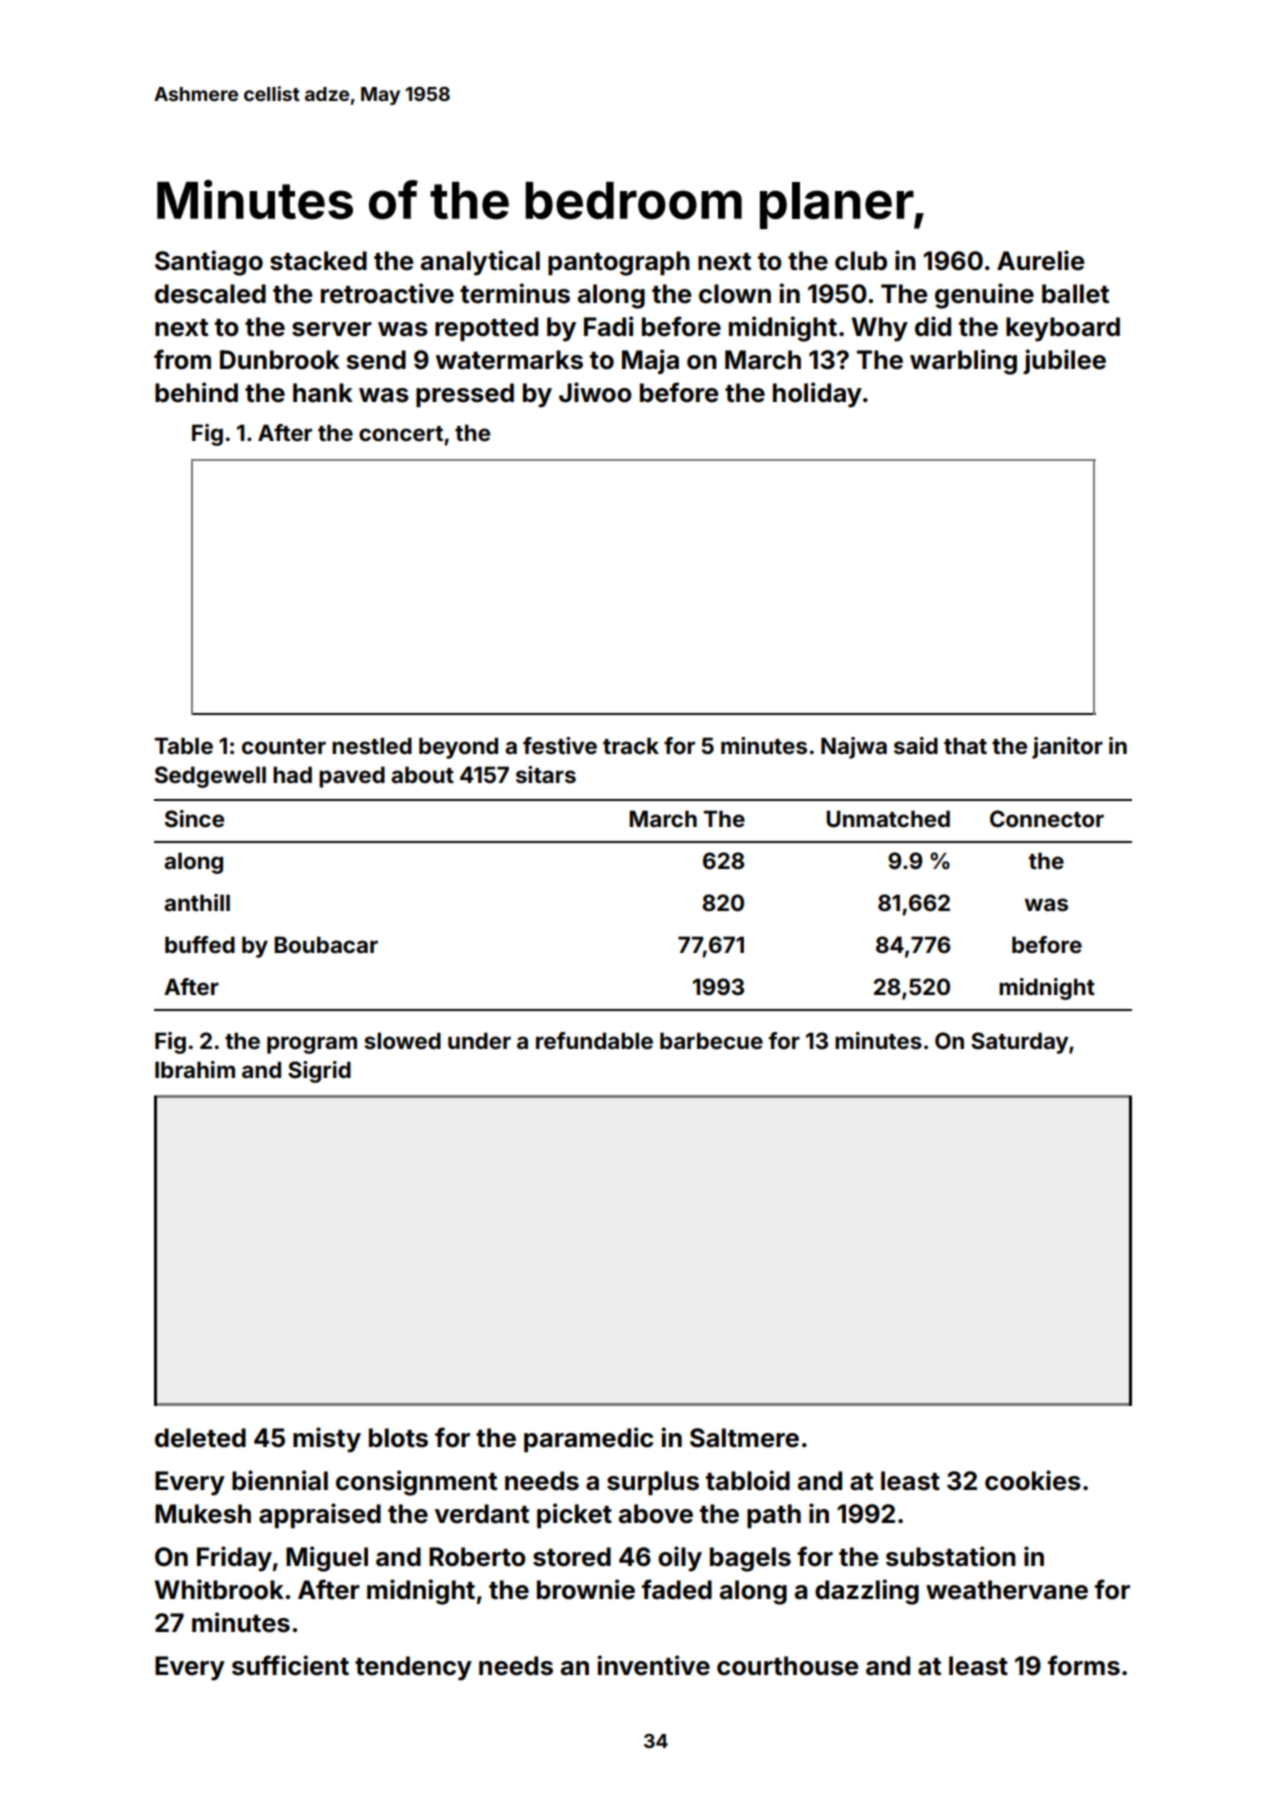  What do you see at coordinates (560, 745) in the image?
I see `festive` at bounding box center [560, 745].
